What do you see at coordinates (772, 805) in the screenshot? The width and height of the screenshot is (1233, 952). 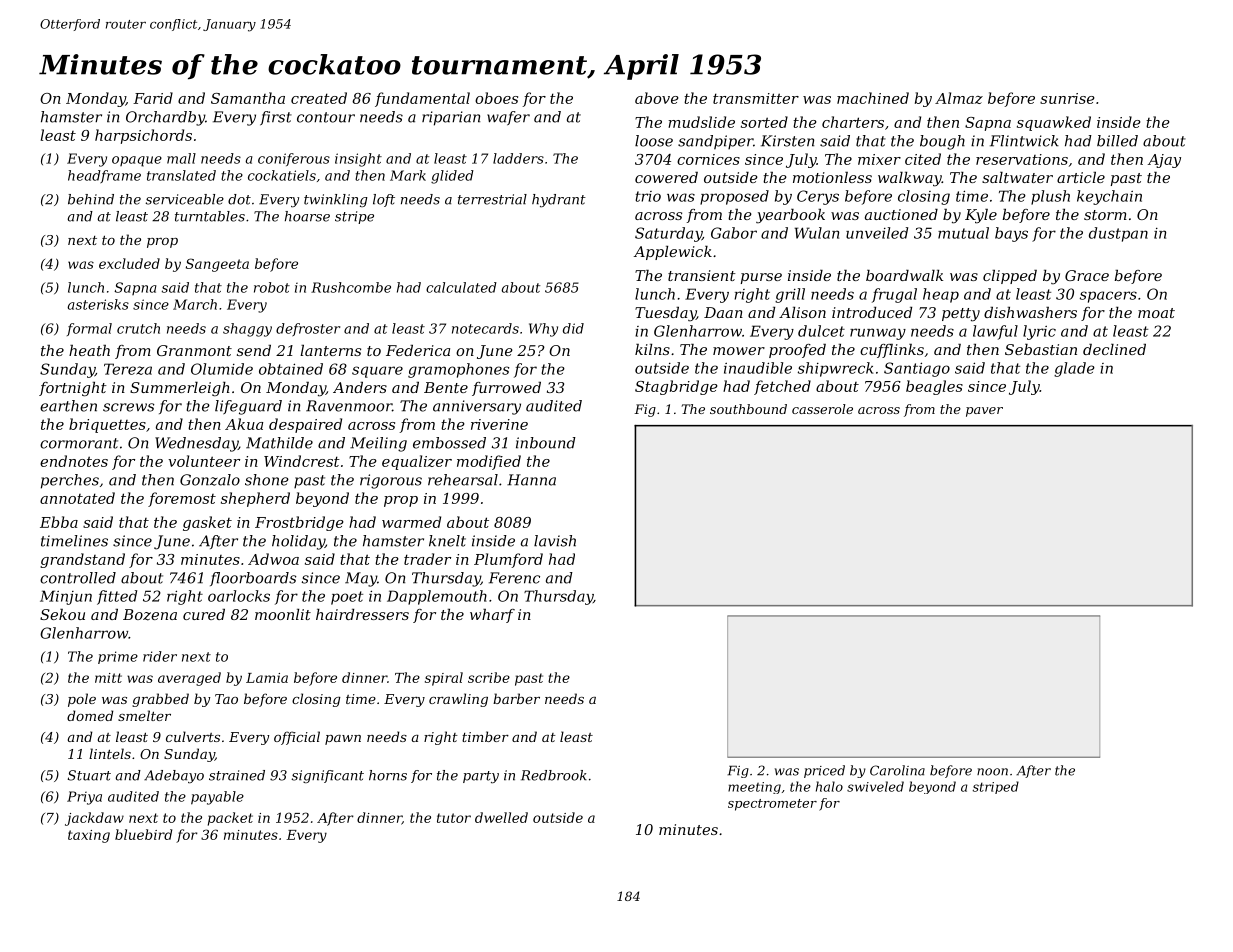 I see `spectrometer` at bounding box center [772, 805].
